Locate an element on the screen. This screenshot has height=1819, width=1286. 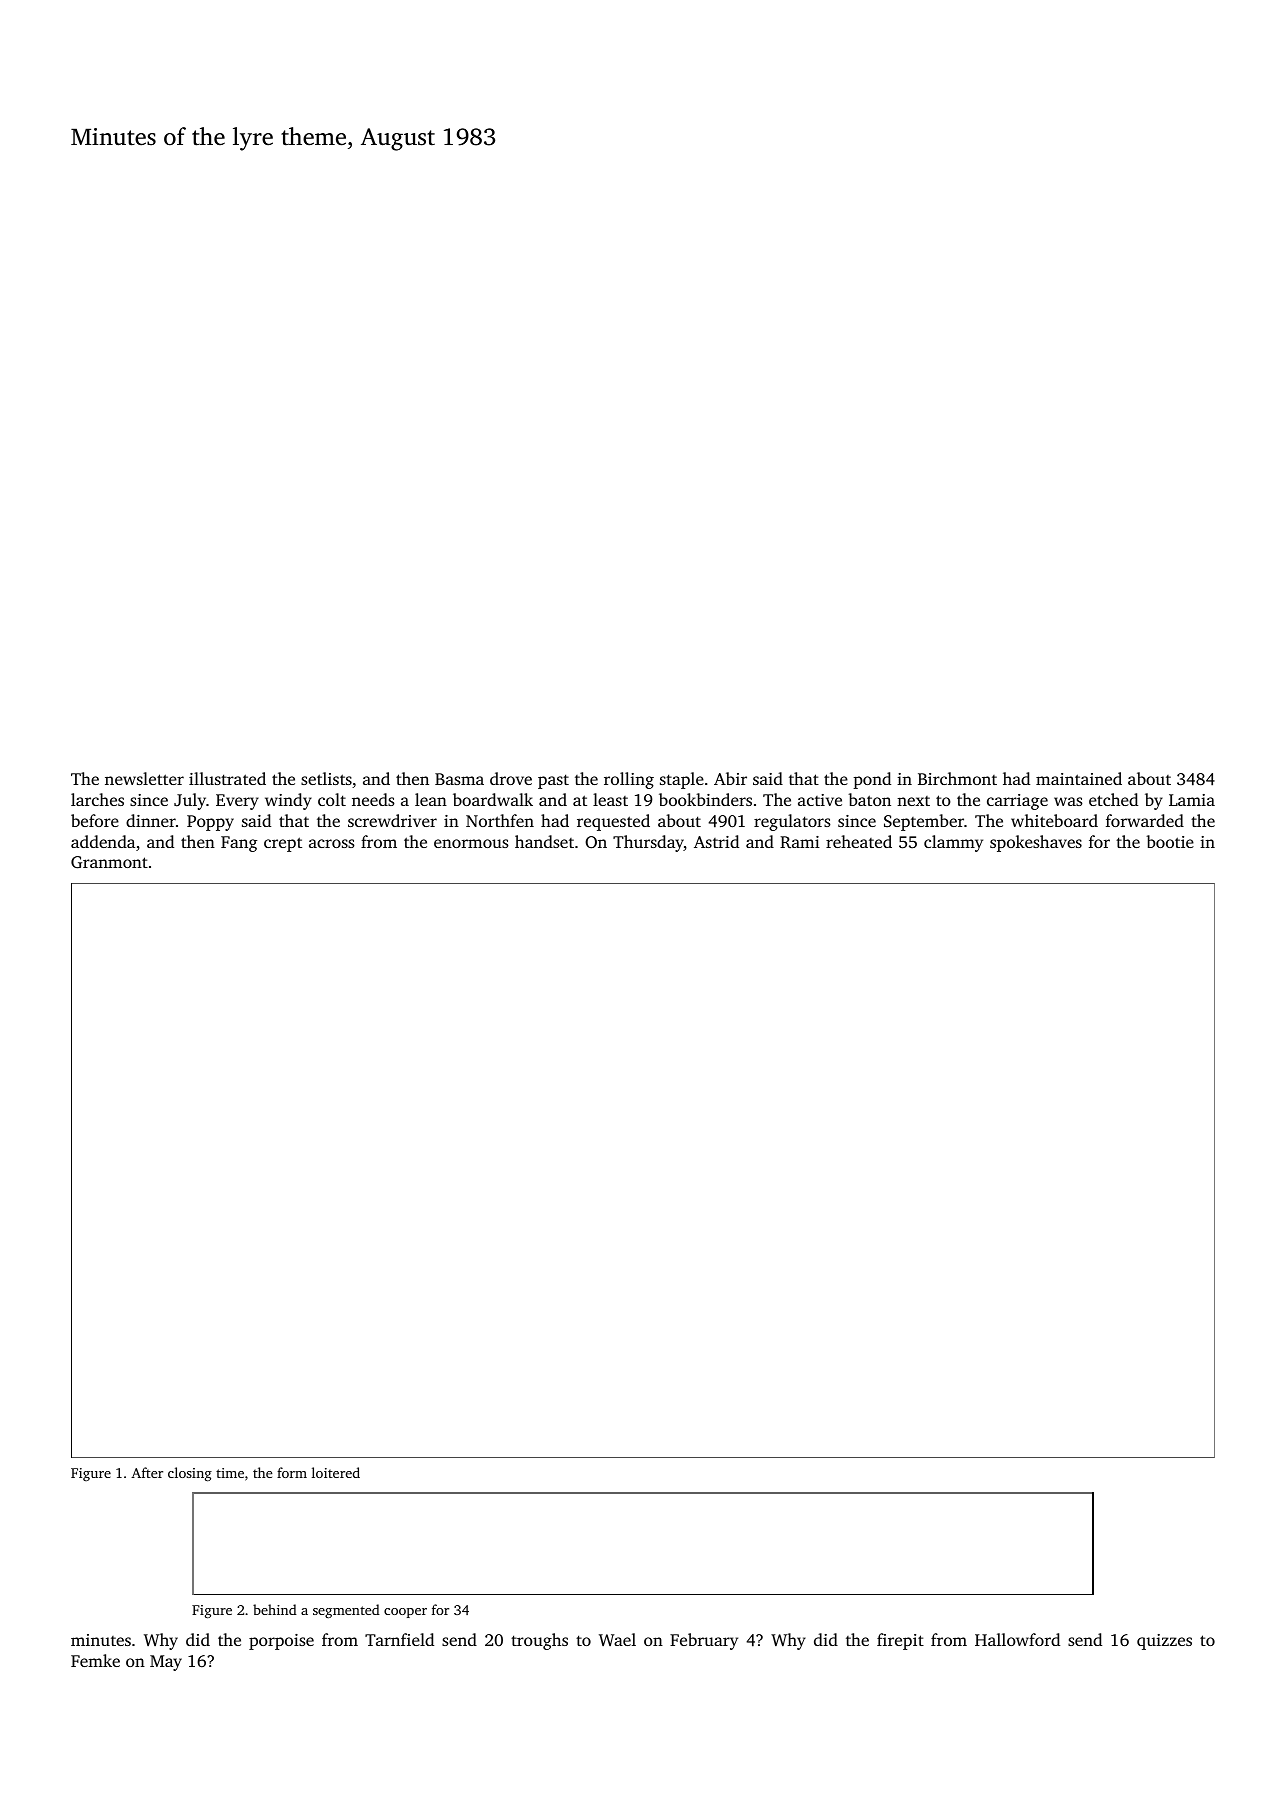
After is located at coordinates (147, 1472).
